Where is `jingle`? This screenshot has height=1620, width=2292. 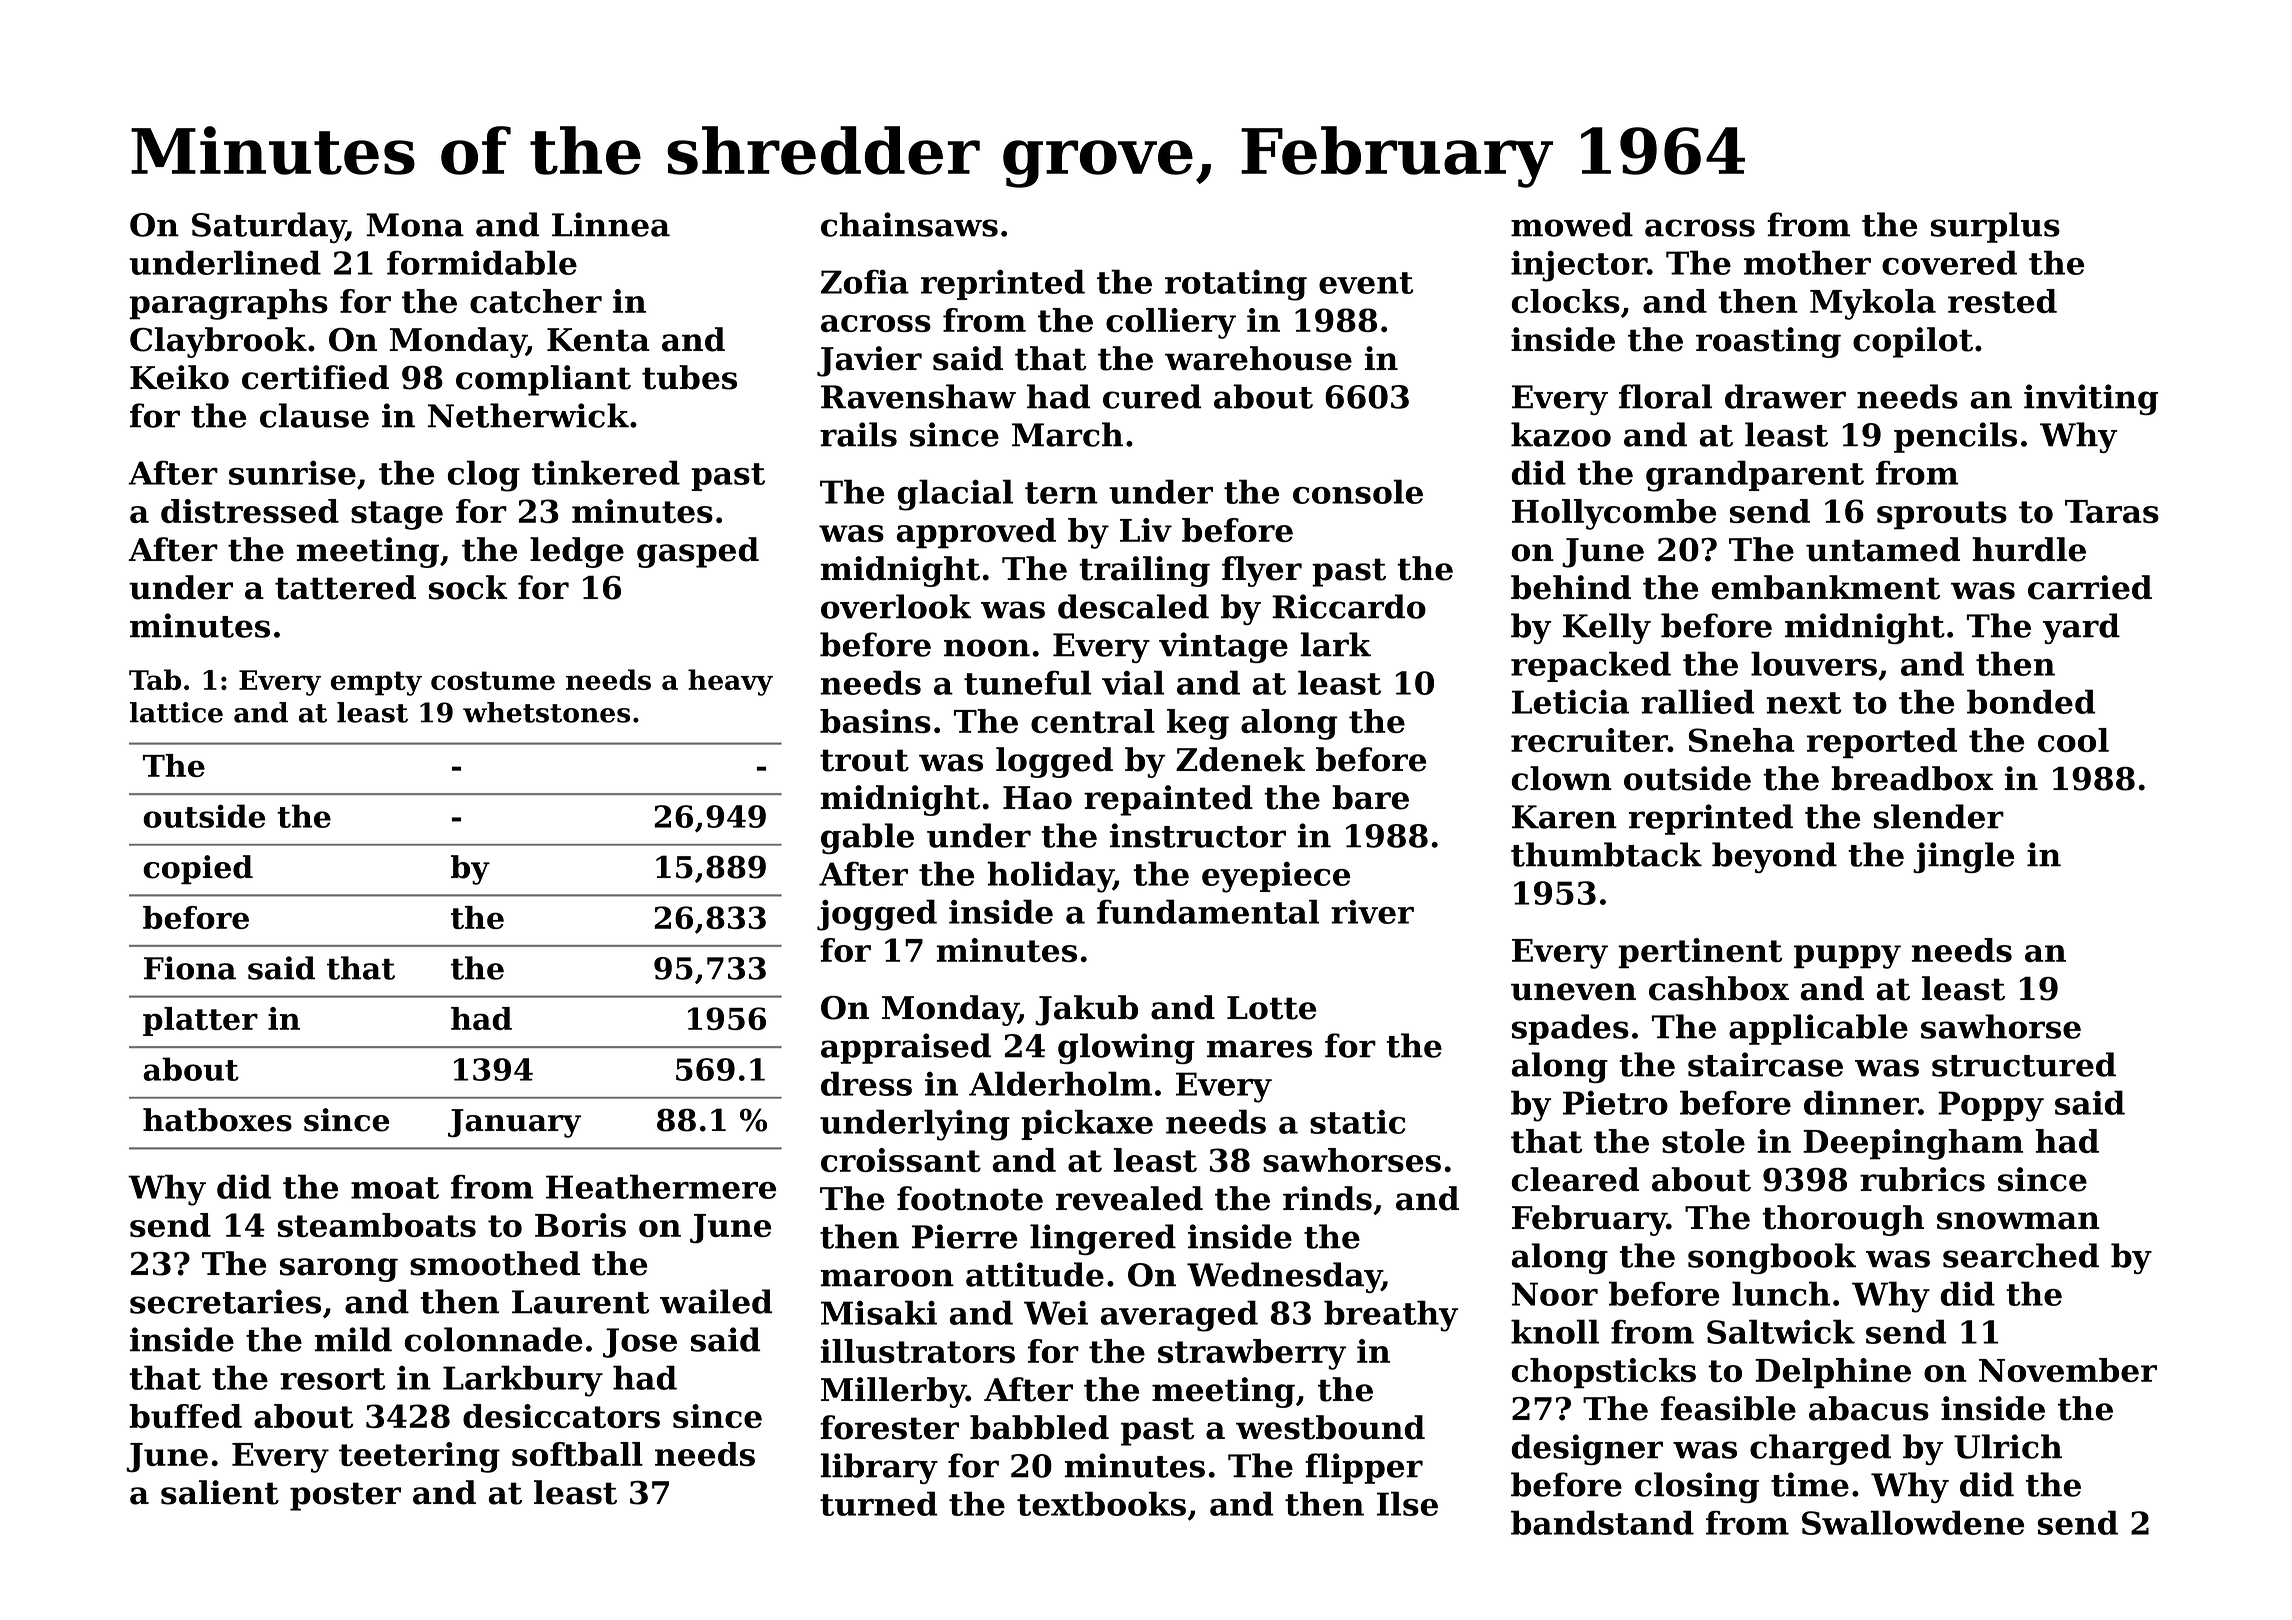 jingle is located at coordinates (1963, 857).
